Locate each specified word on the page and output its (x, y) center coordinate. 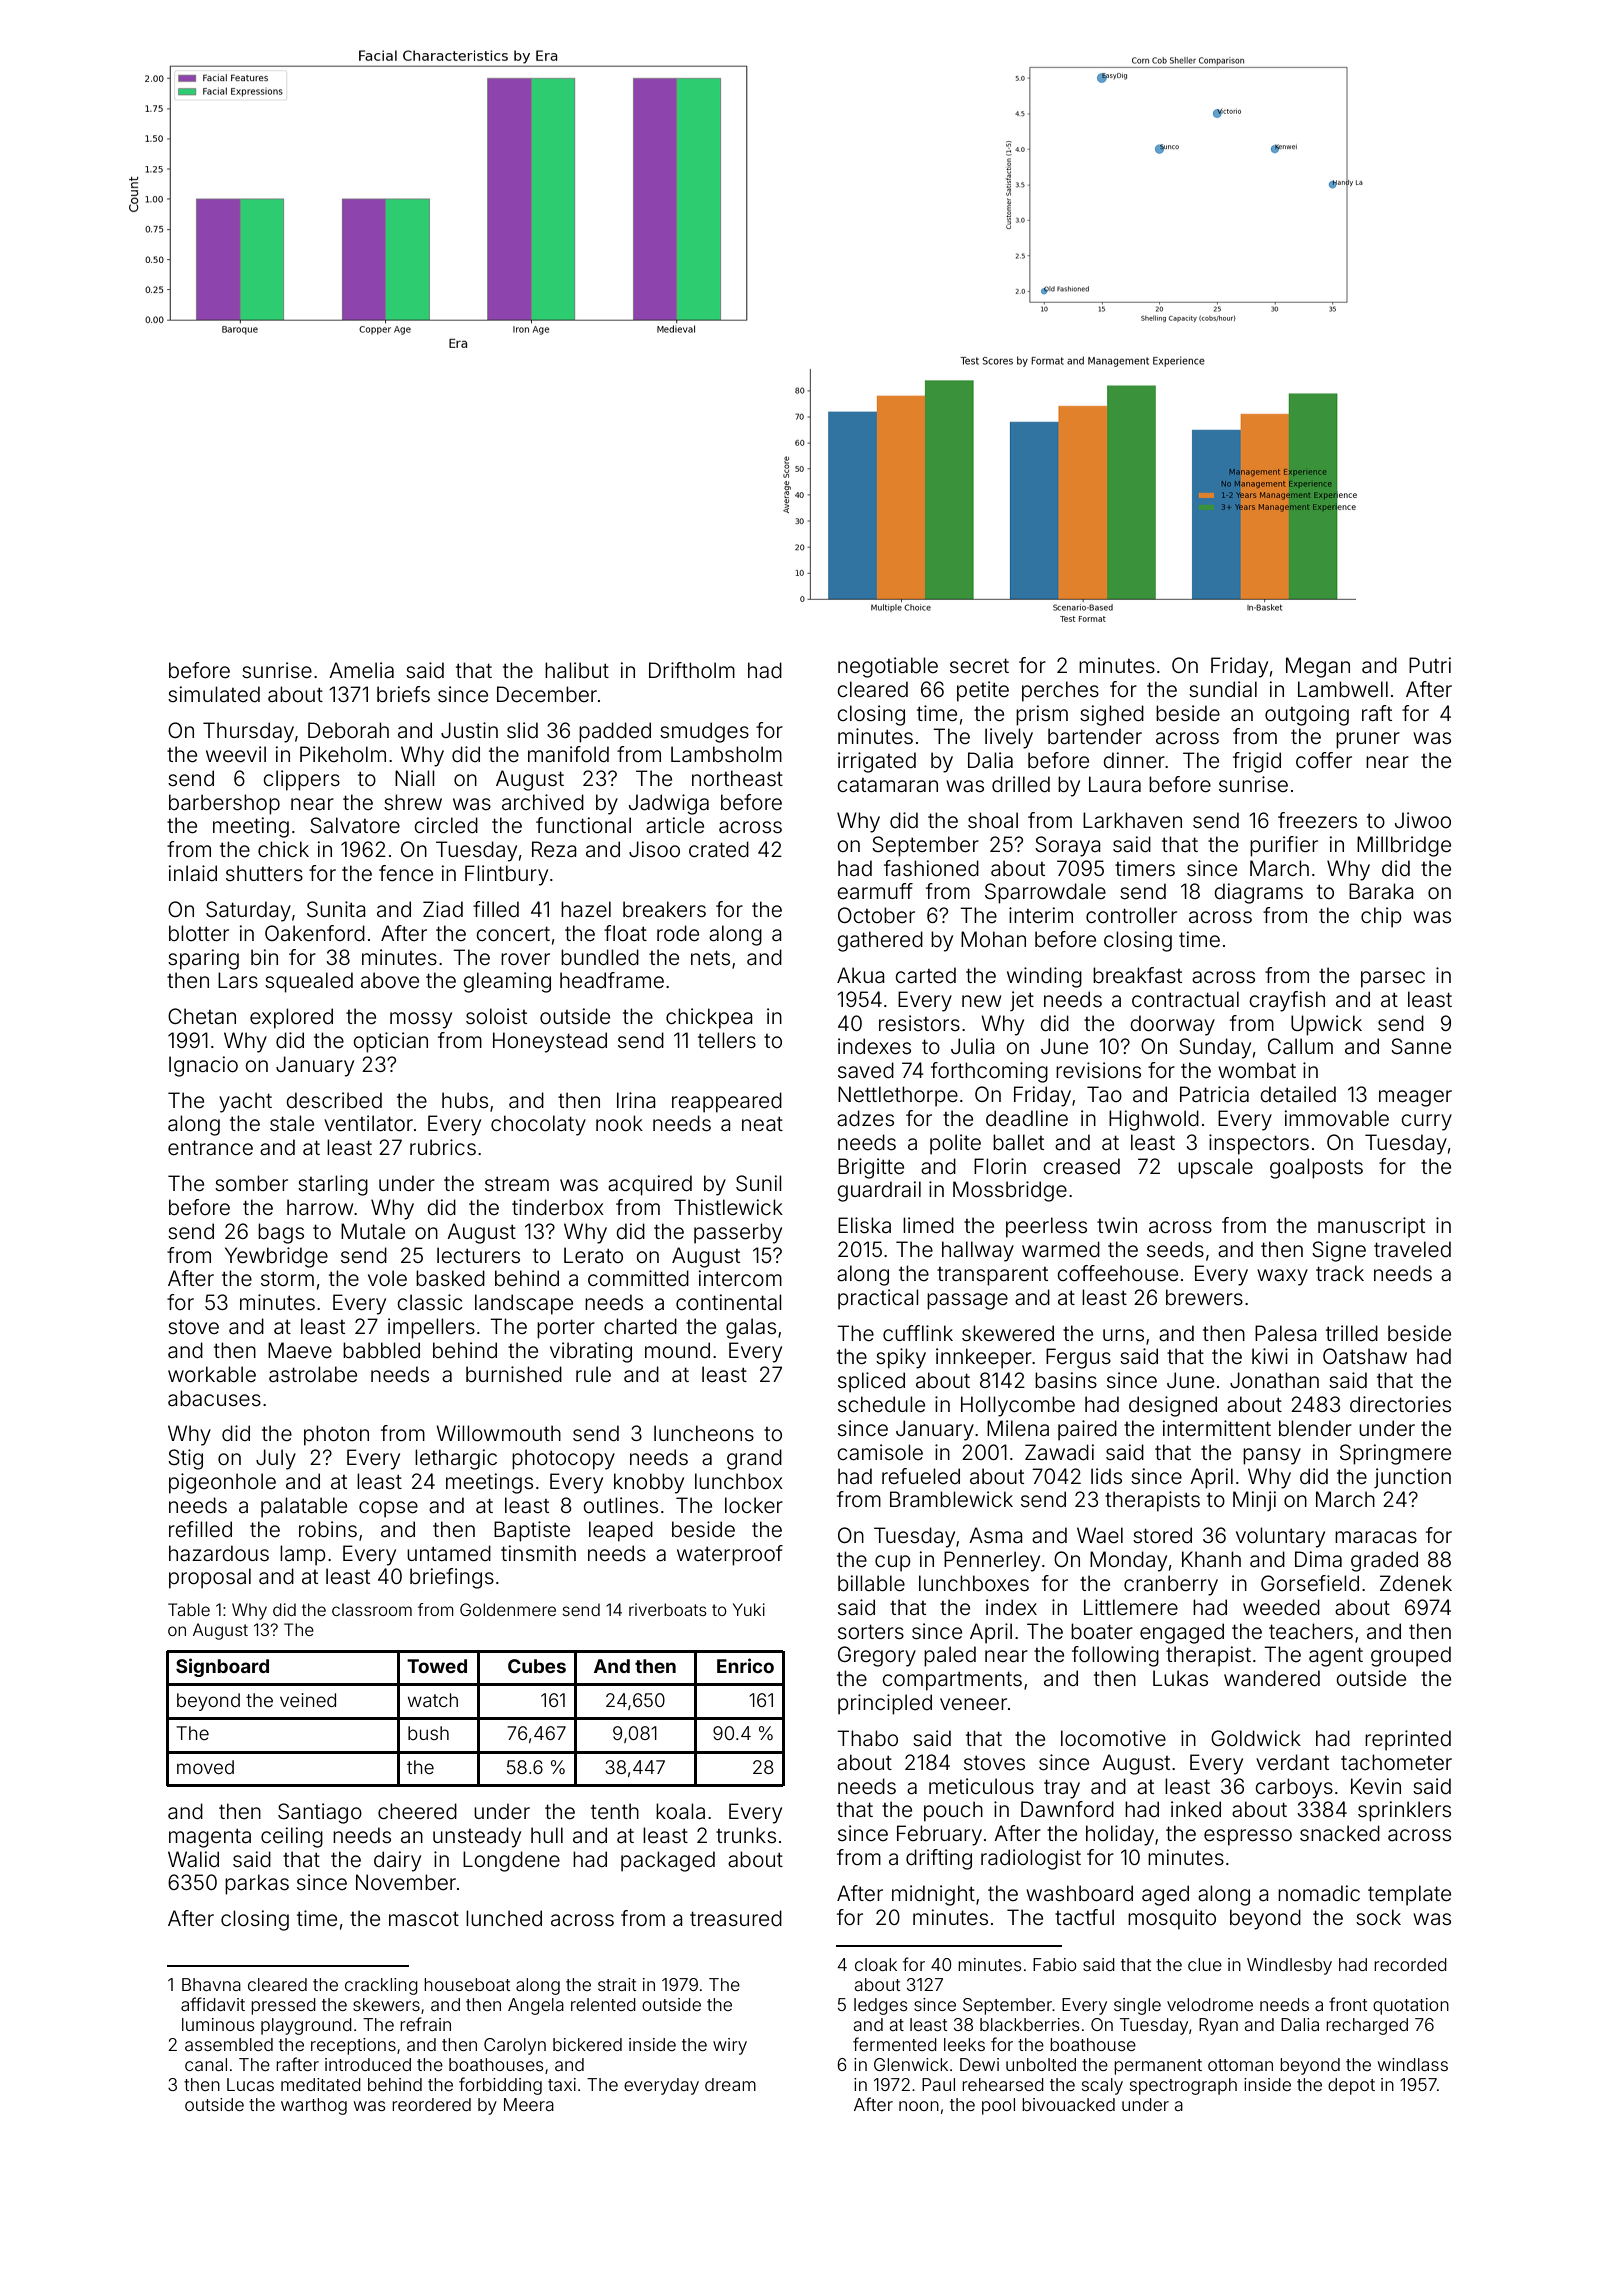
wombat (1257, 1070)
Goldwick (1256, 1738)
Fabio (1055, 1964)
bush (428, 1733)
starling (333, 1185)
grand (754, 1459)
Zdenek (1416, 1583)
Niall (415, 778)
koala (680, 1811)
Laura (1115, 784)
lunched (504, 1918)
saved (866, 1070)
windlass (1413, 2064)
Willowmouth (498, 1433)
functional (583, 825)
